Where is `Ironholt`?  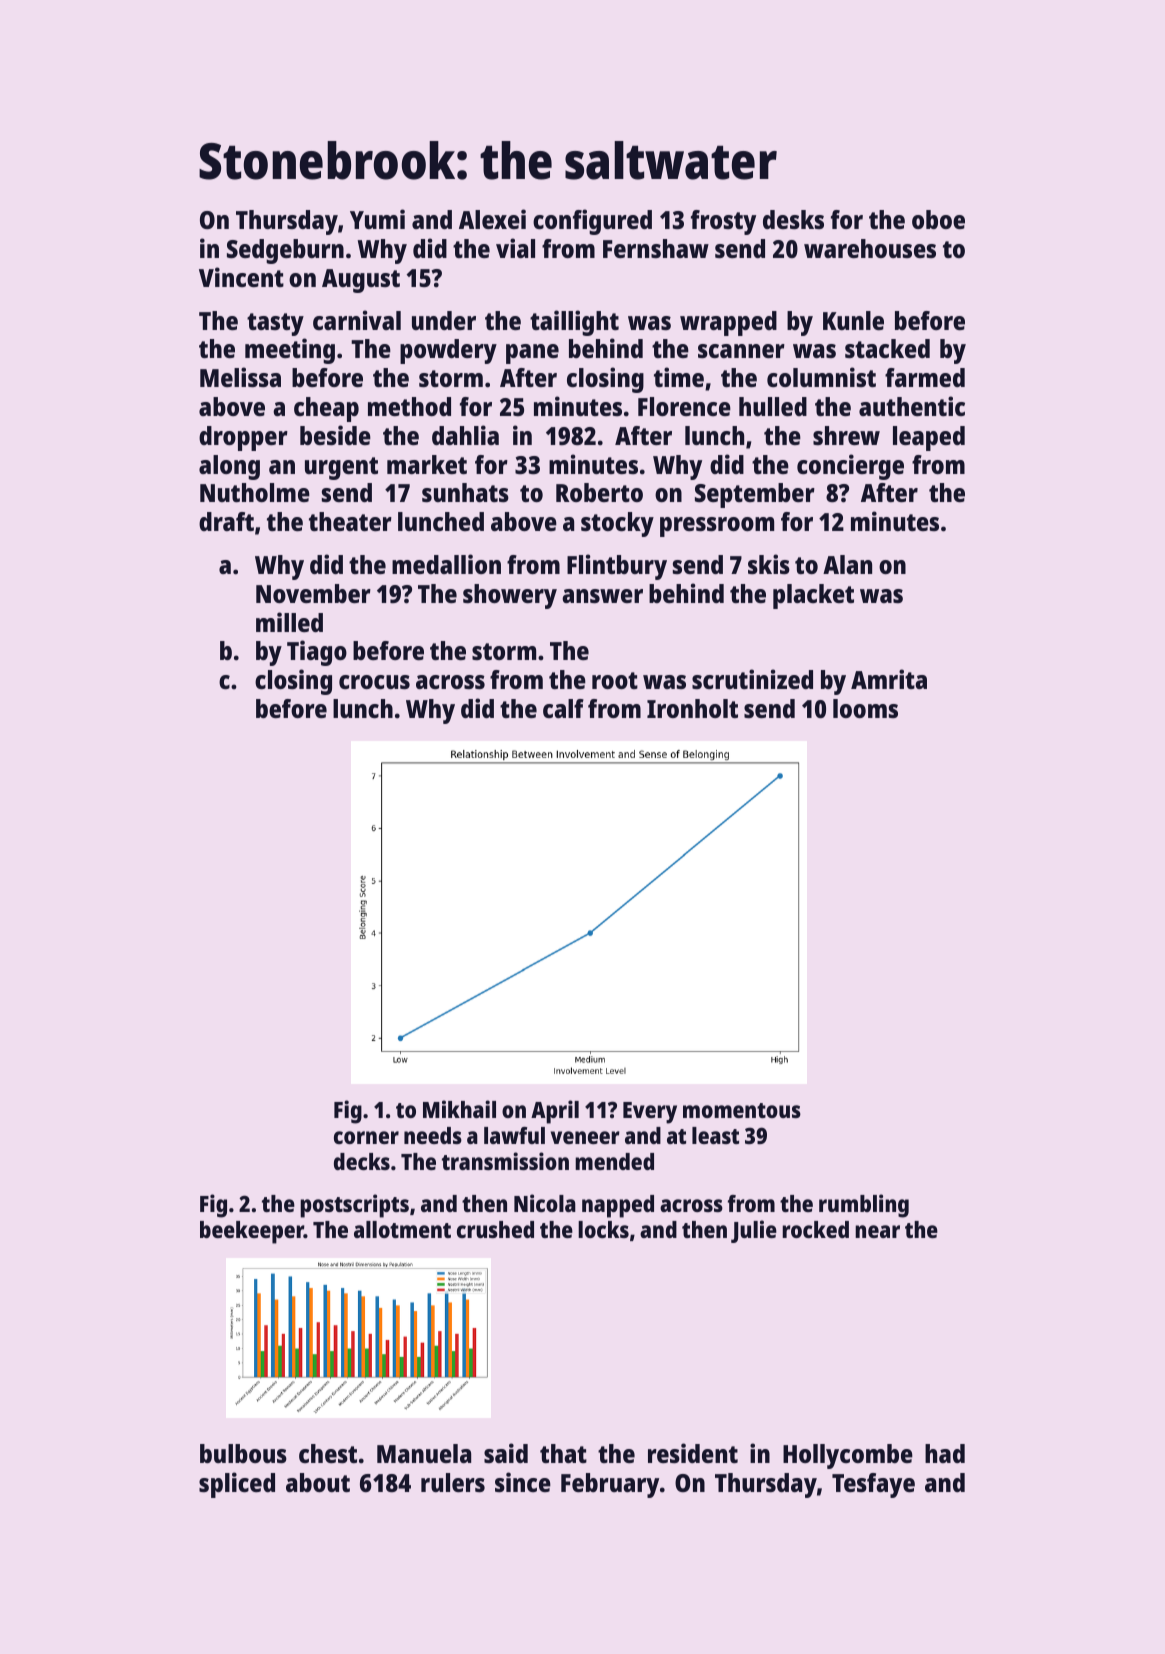
Ironholt is located at coordinates (692, 708).
